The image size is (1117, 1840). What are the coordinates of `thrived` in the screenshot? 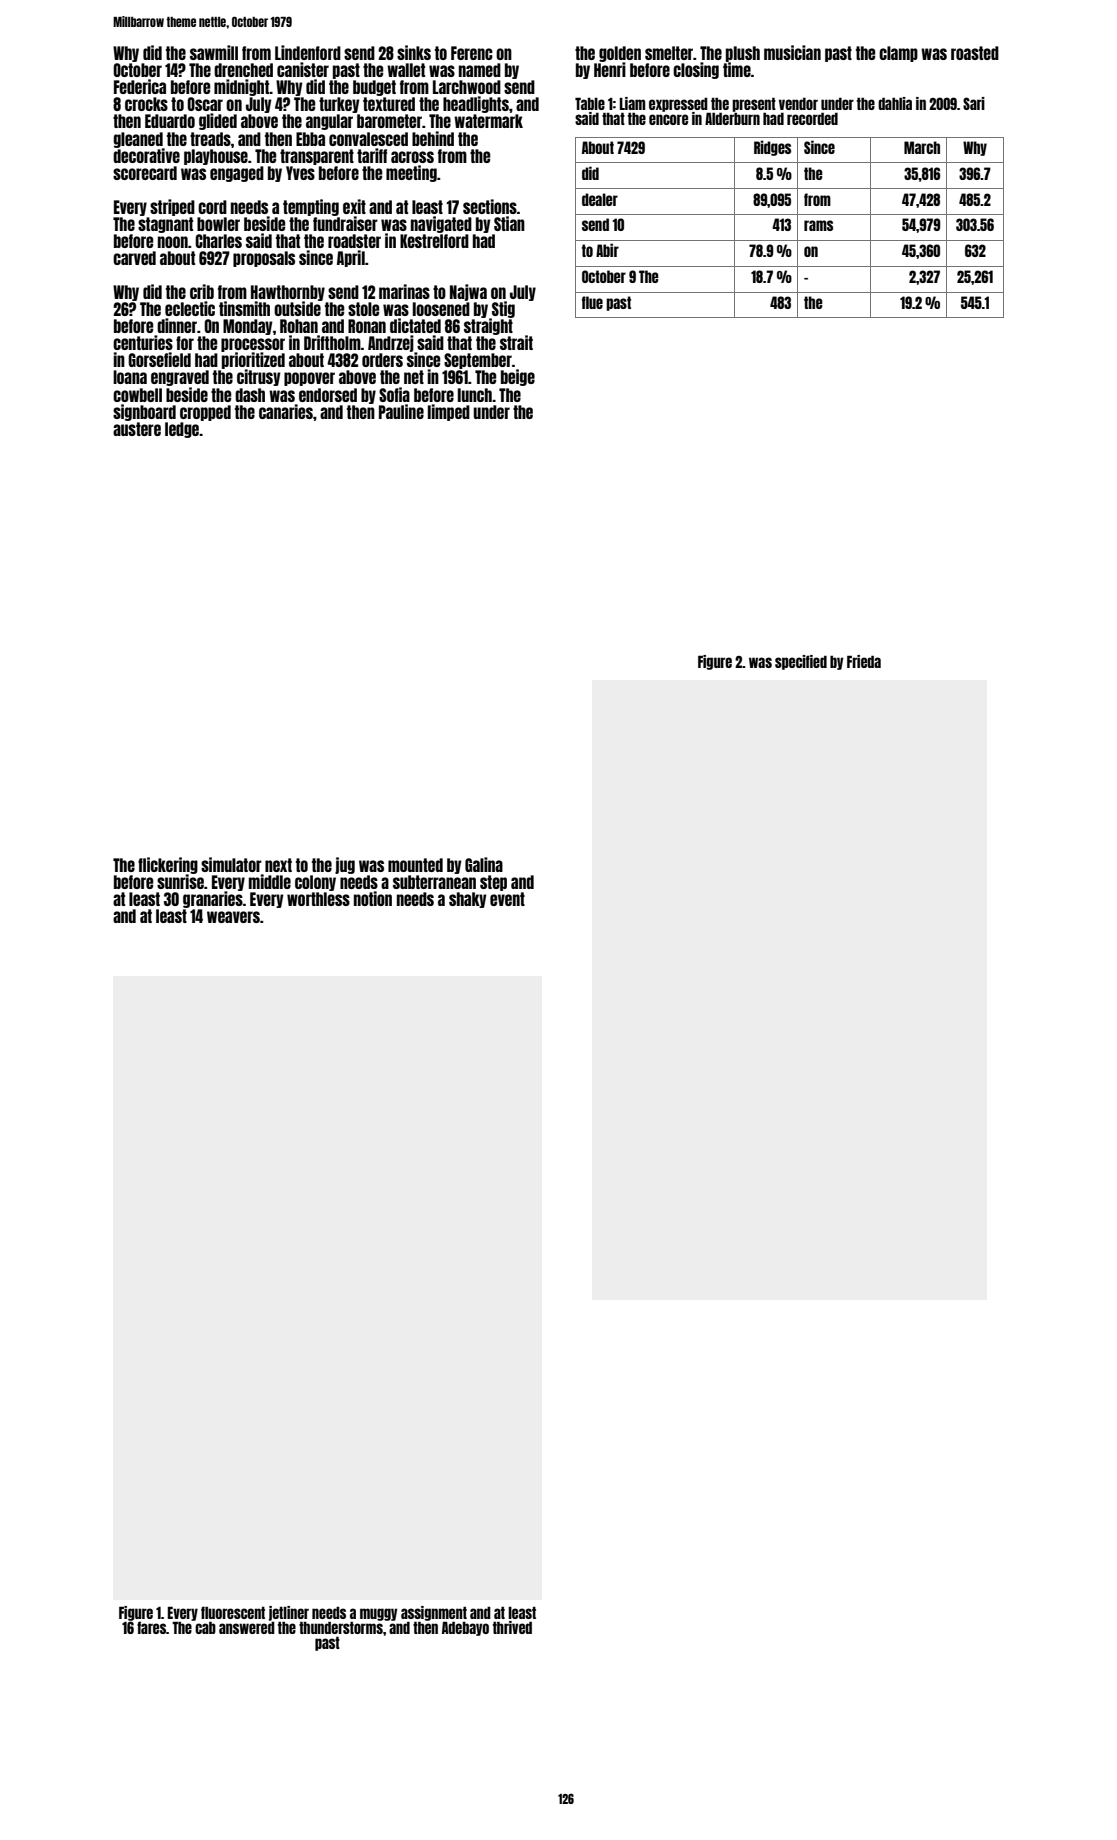 It's located at (512, 1627).
